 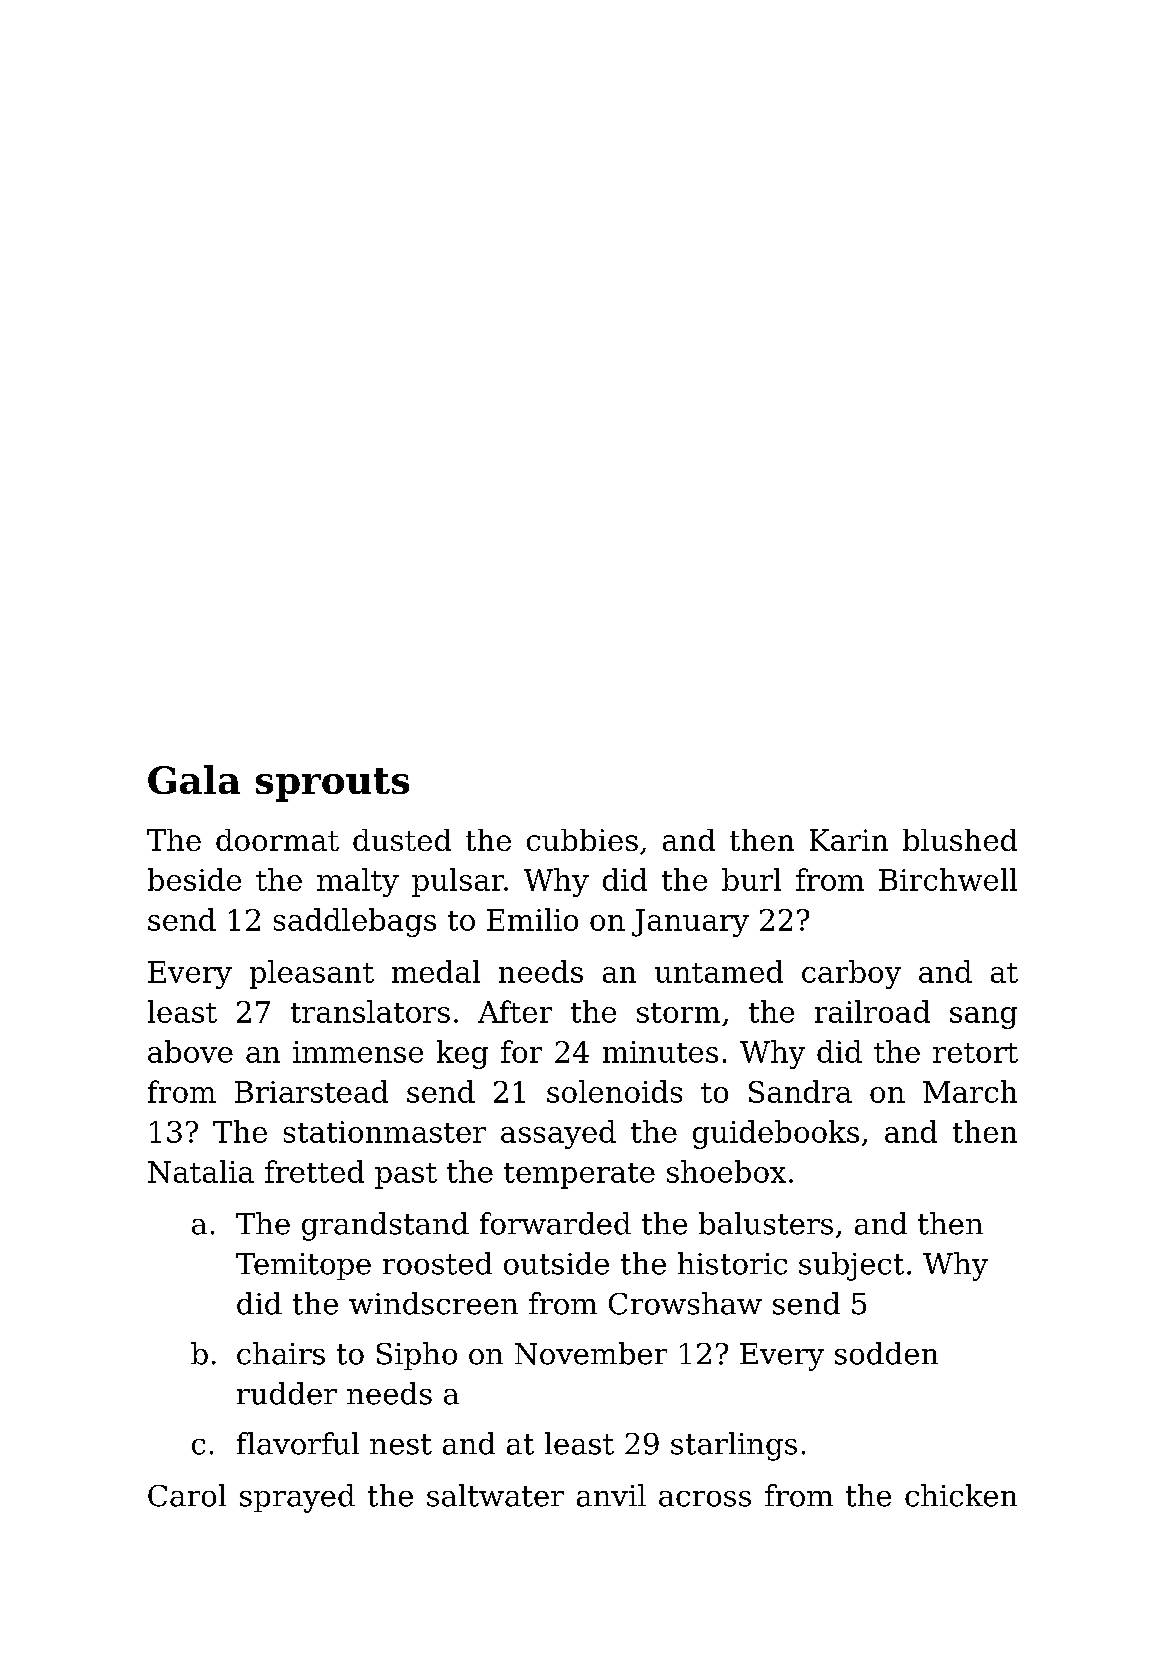 I want to click on cubbies, so click(x=582, y=840).
